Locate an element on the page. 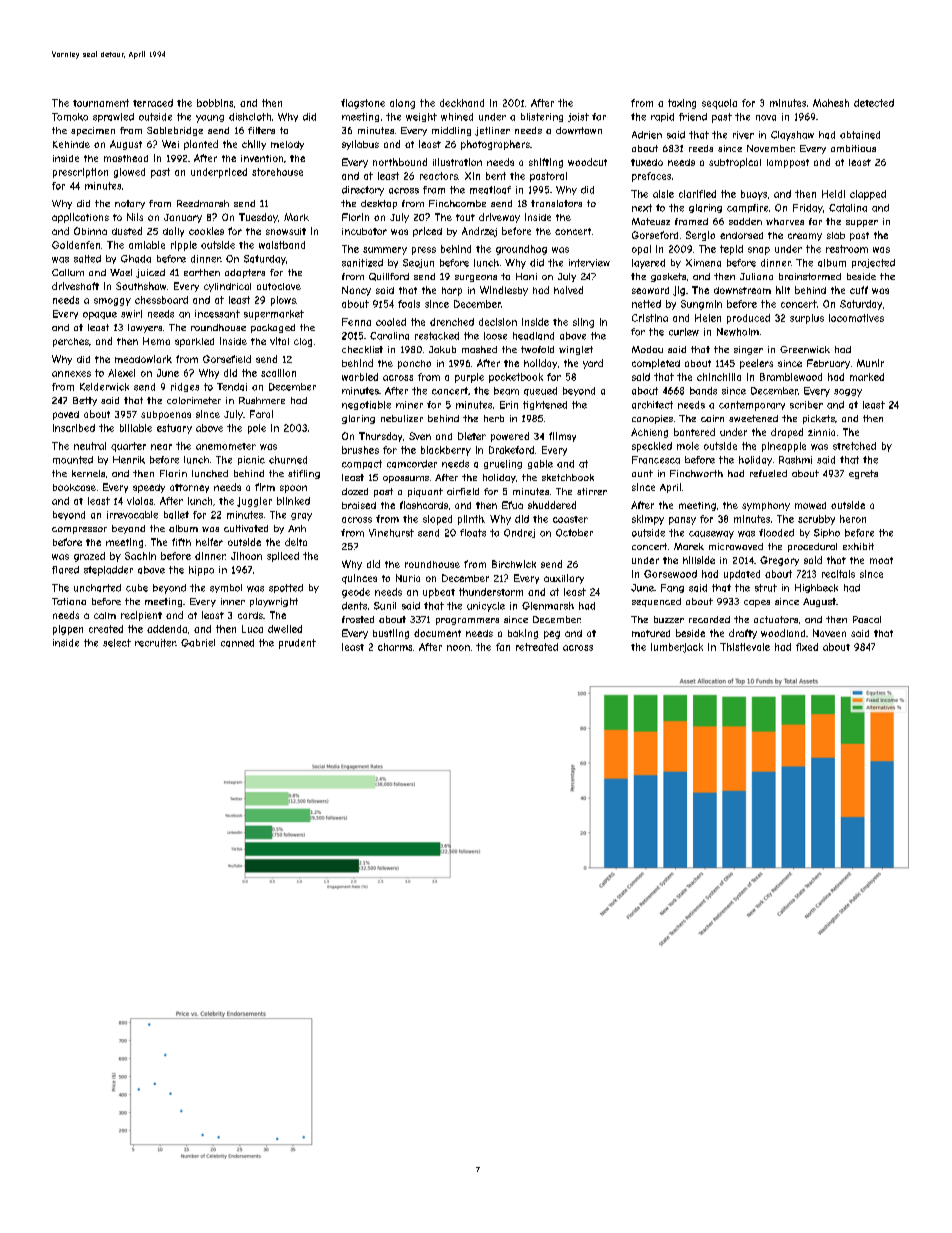  terraced is located at coordinates (153, 103).
